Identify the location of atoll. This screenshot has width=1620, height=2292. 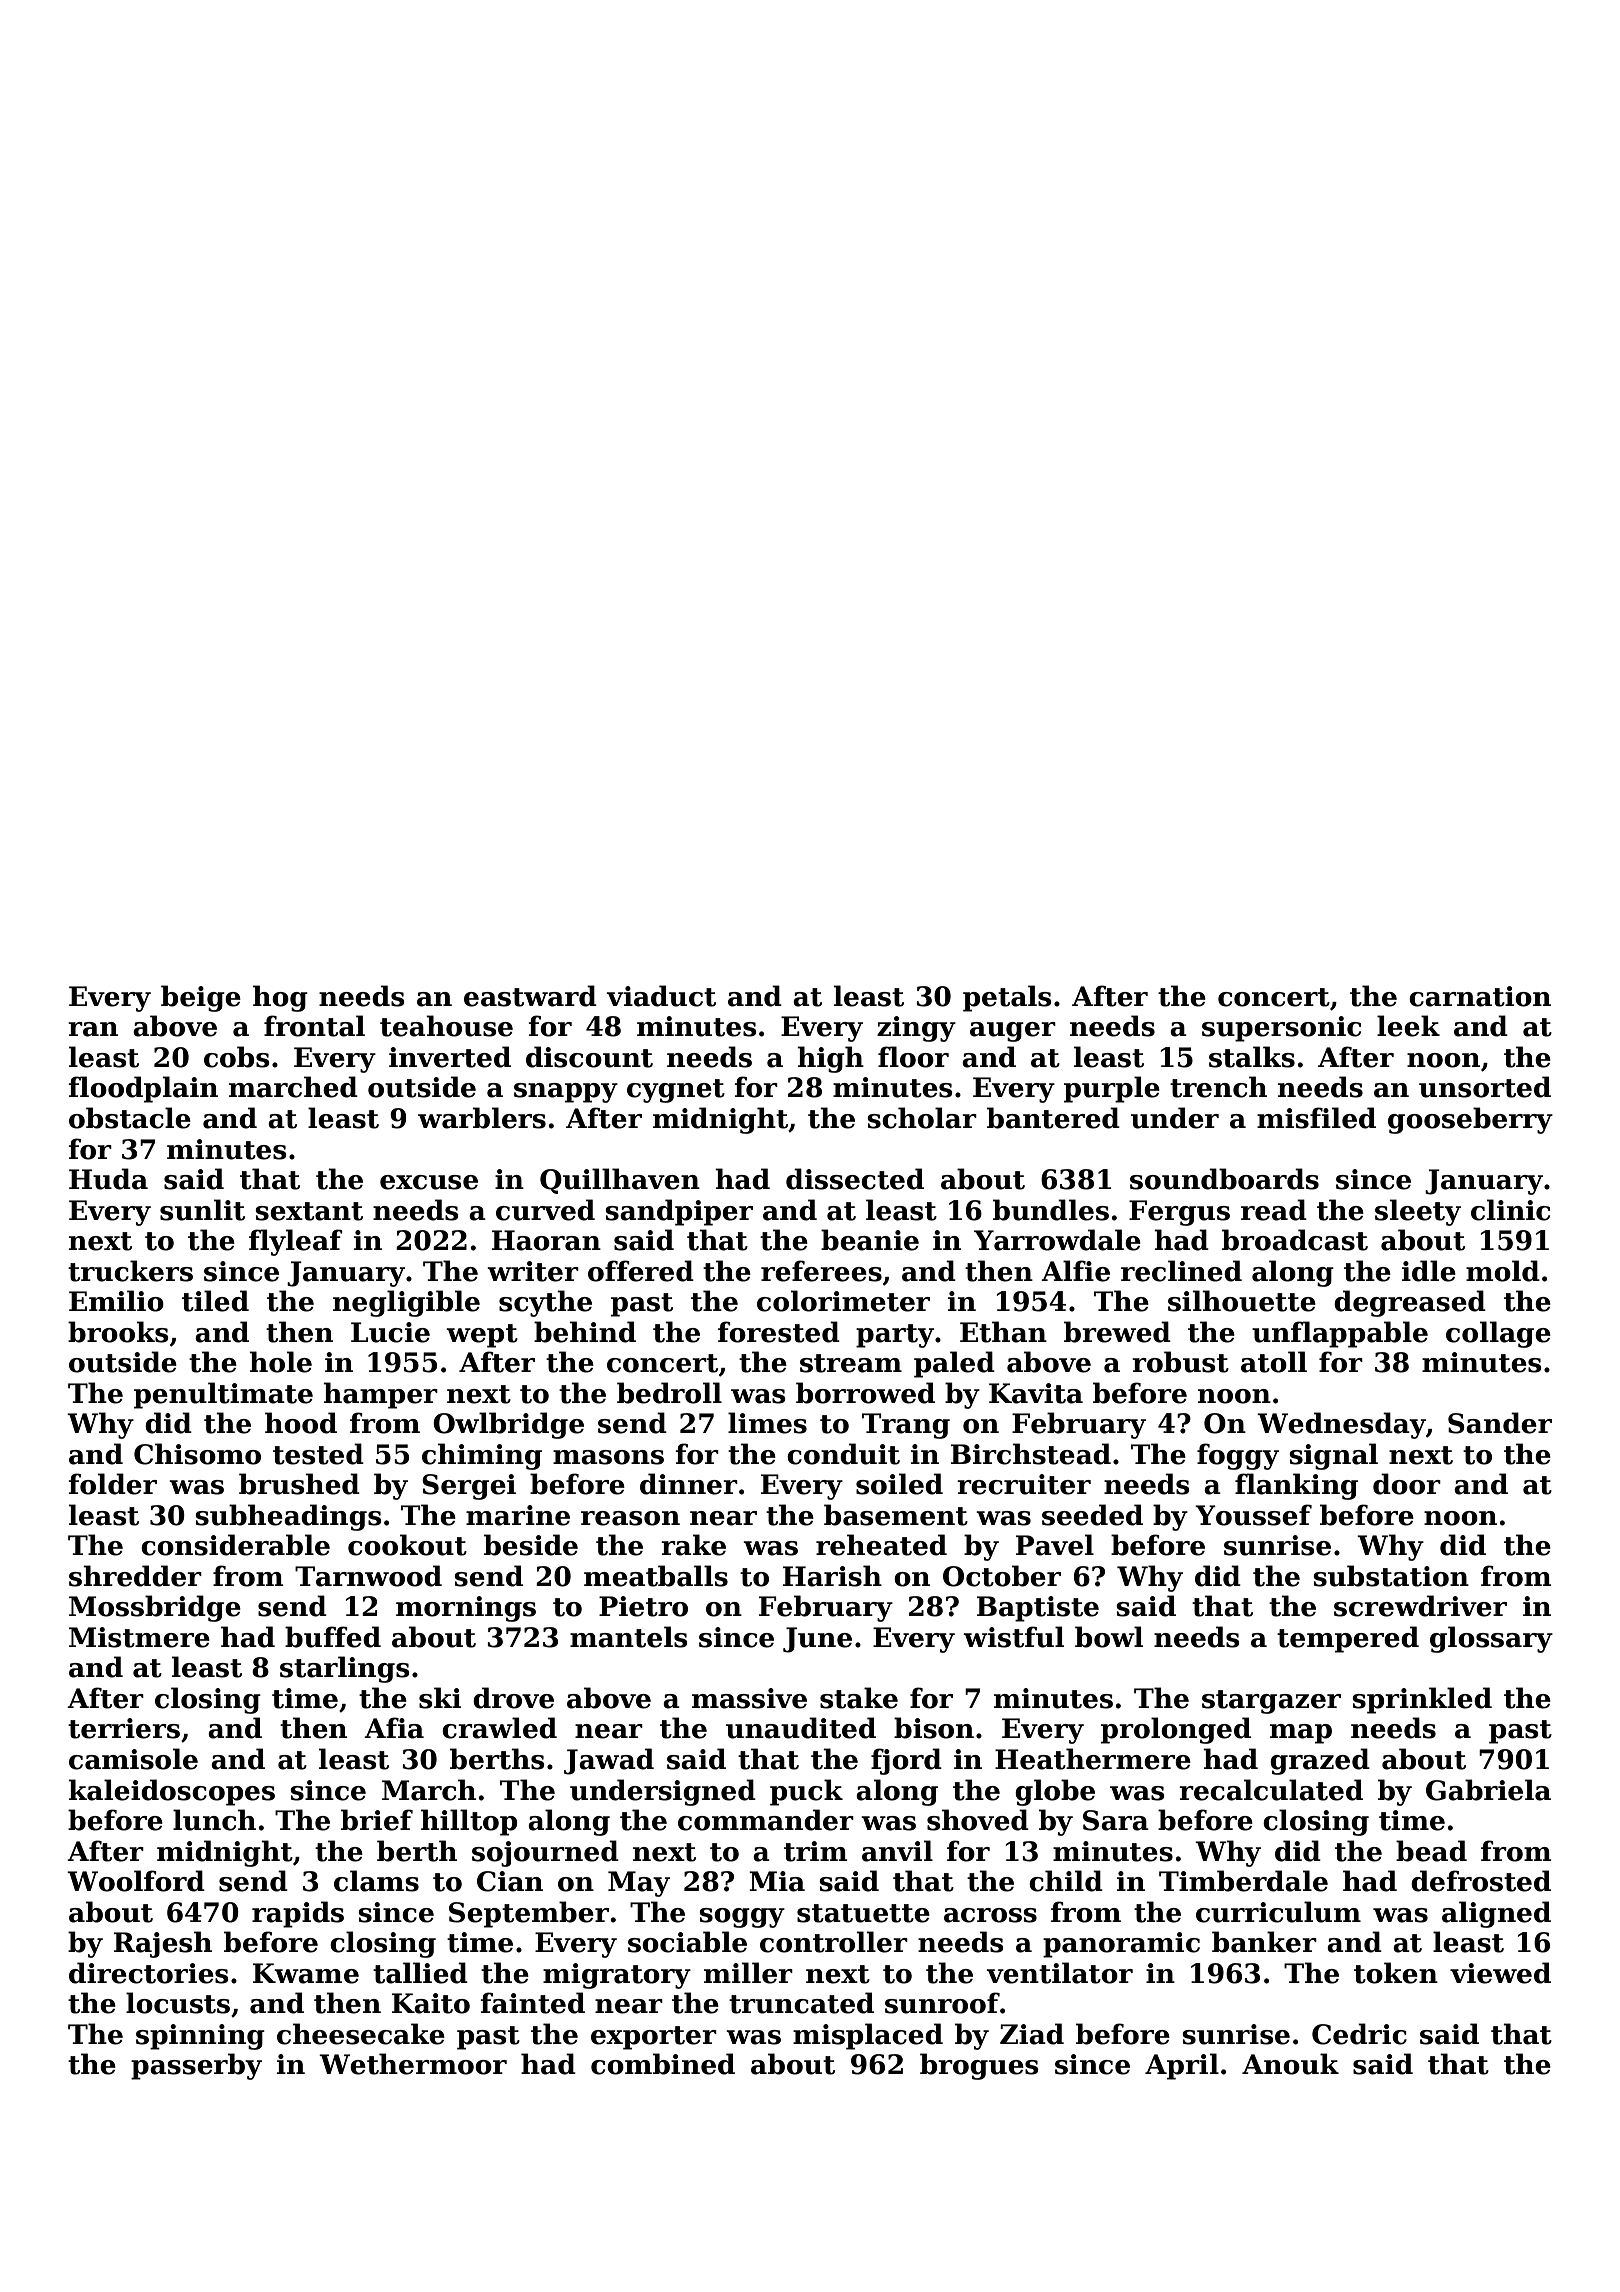
(1274, 1362).
